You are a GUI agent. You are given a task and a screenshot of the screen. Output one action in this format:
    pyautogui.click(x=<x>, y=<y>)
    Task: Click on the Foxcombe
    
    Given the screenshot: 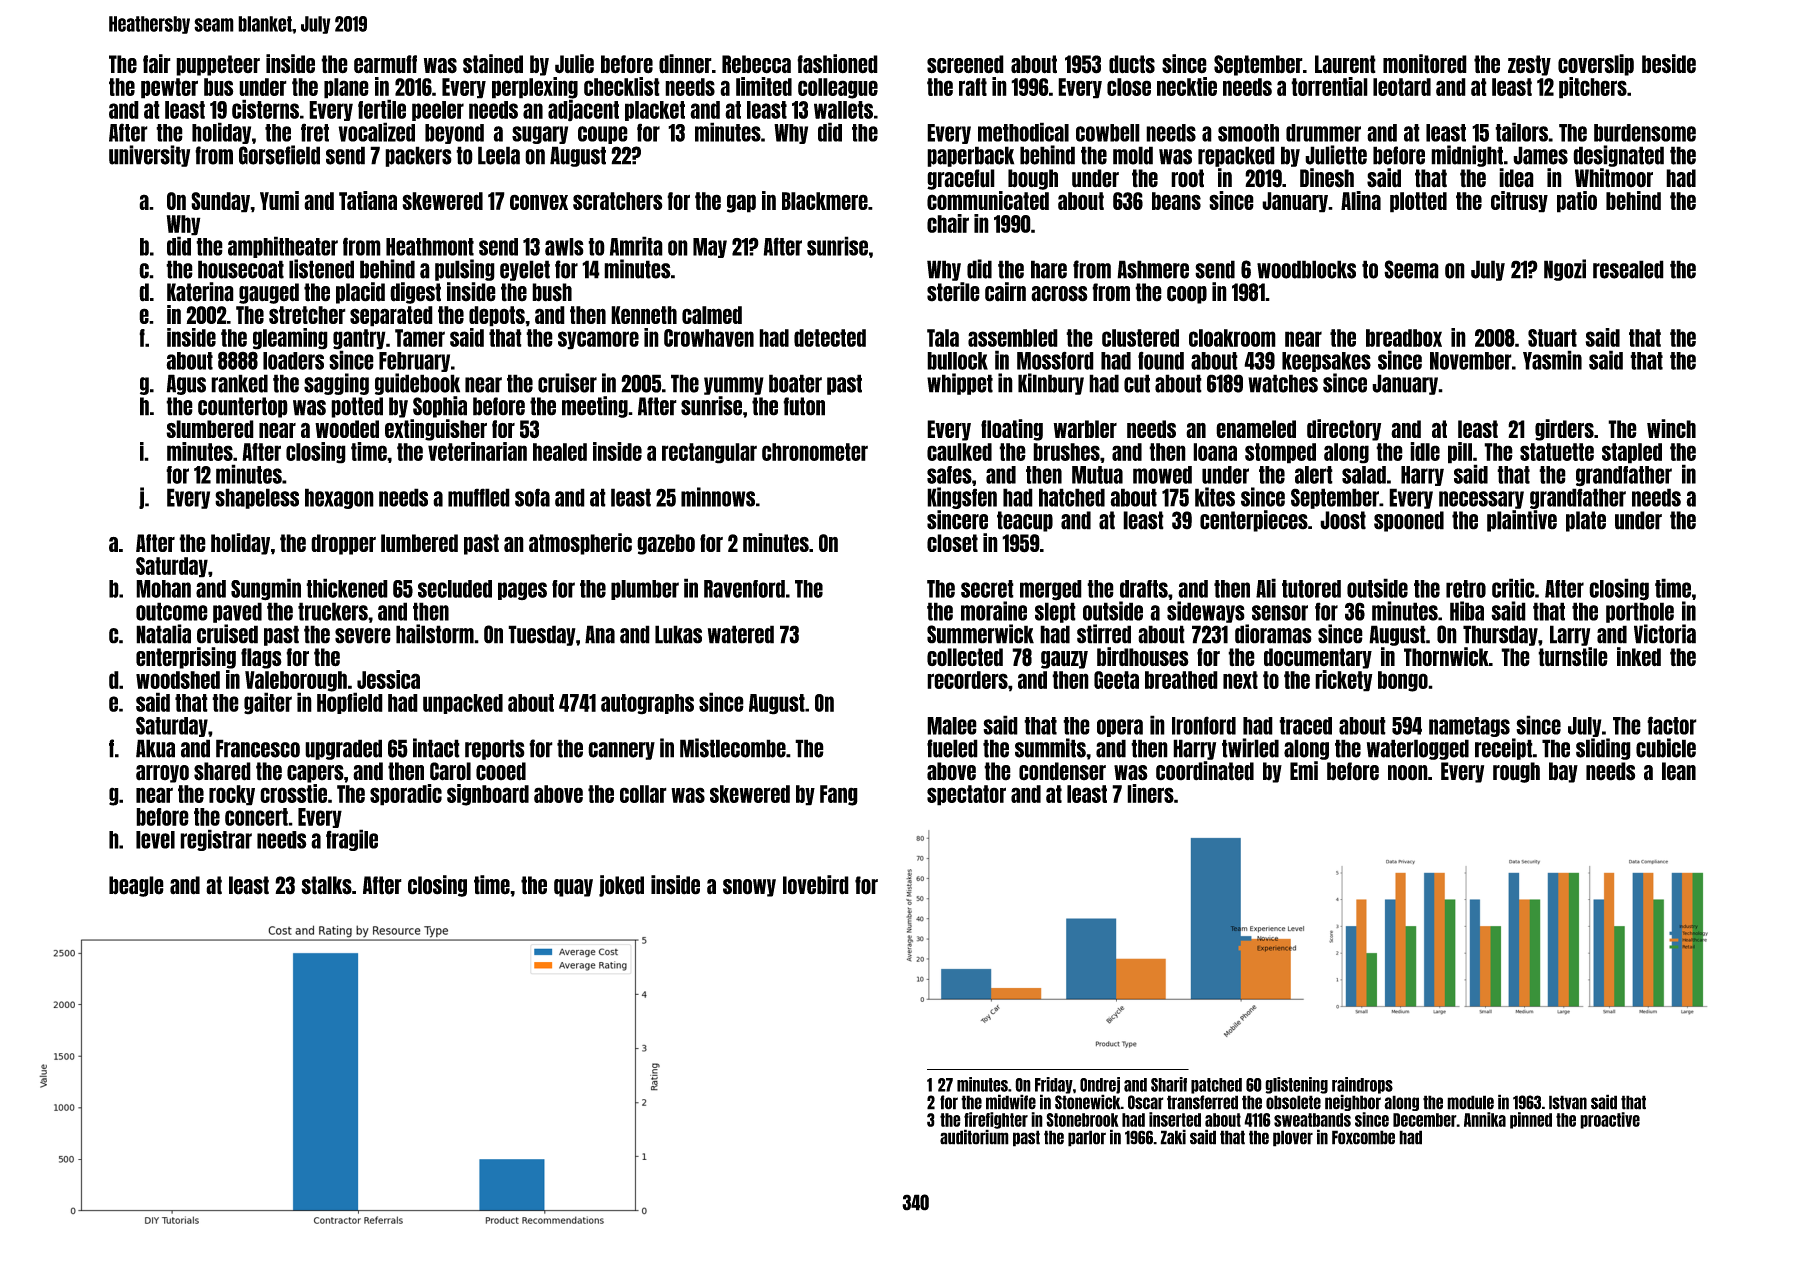 What is the action you would take?
    pyautogui.click(x=1363, y=1137)
